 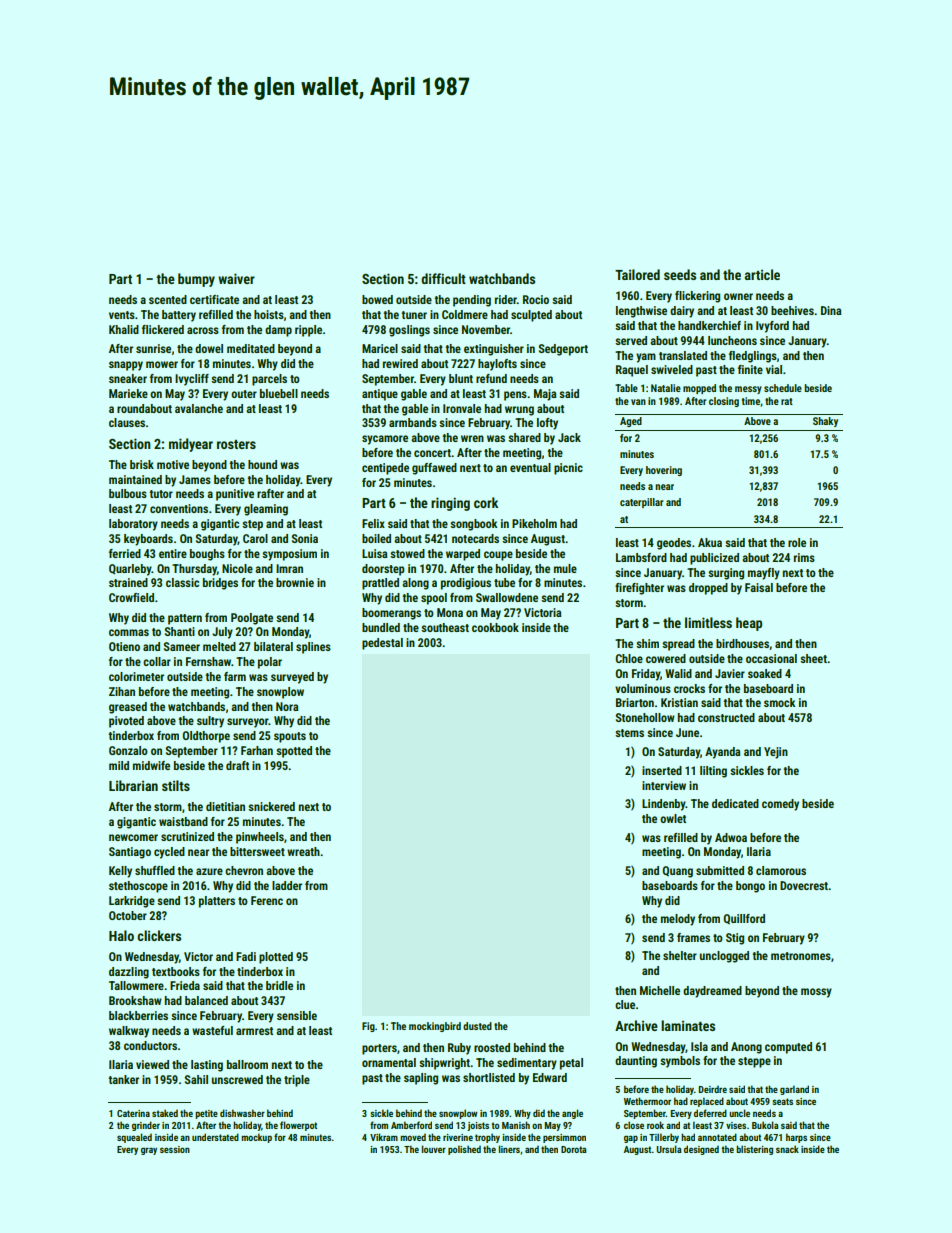 What do you see at coordinates (236, 278) in the page?
I see `waiver` at bounding box center [236, 278].
